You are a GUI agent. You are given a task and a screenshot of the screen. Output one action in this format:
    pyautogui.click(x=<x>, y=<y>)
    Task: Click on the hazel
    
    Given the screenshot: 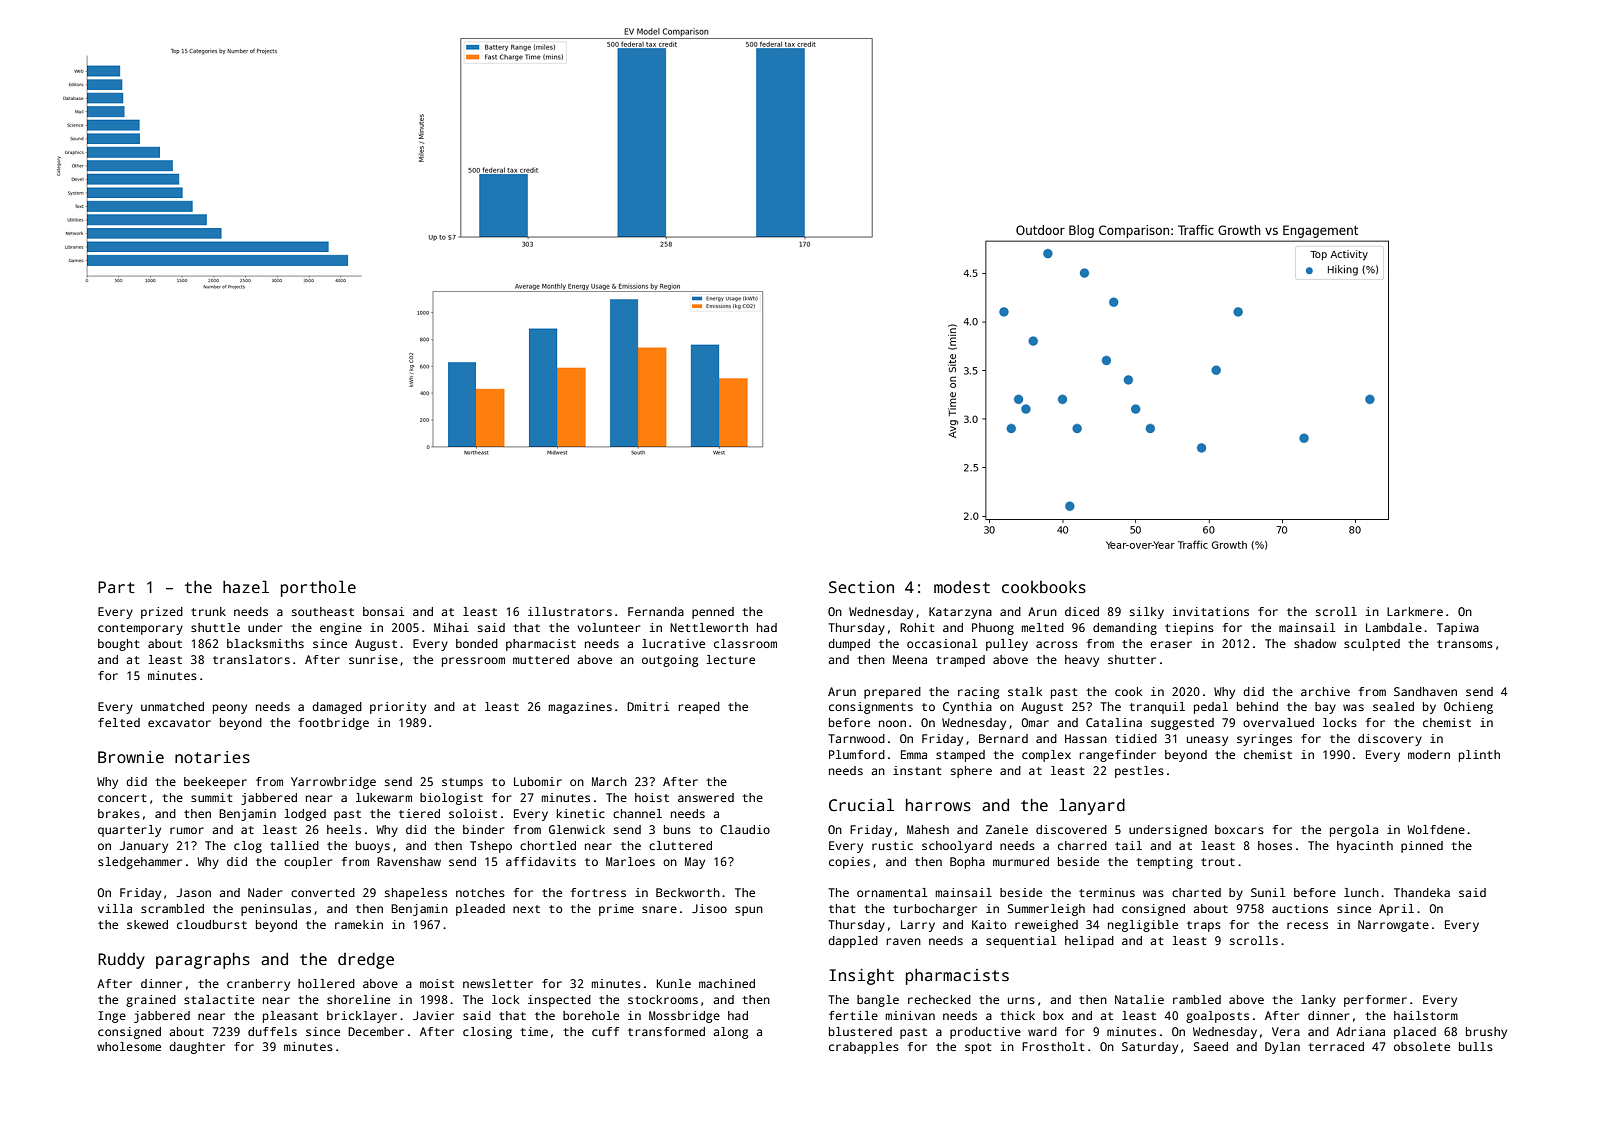 What is the action you would take?
    pyautogui.click(x=246, y=587)
